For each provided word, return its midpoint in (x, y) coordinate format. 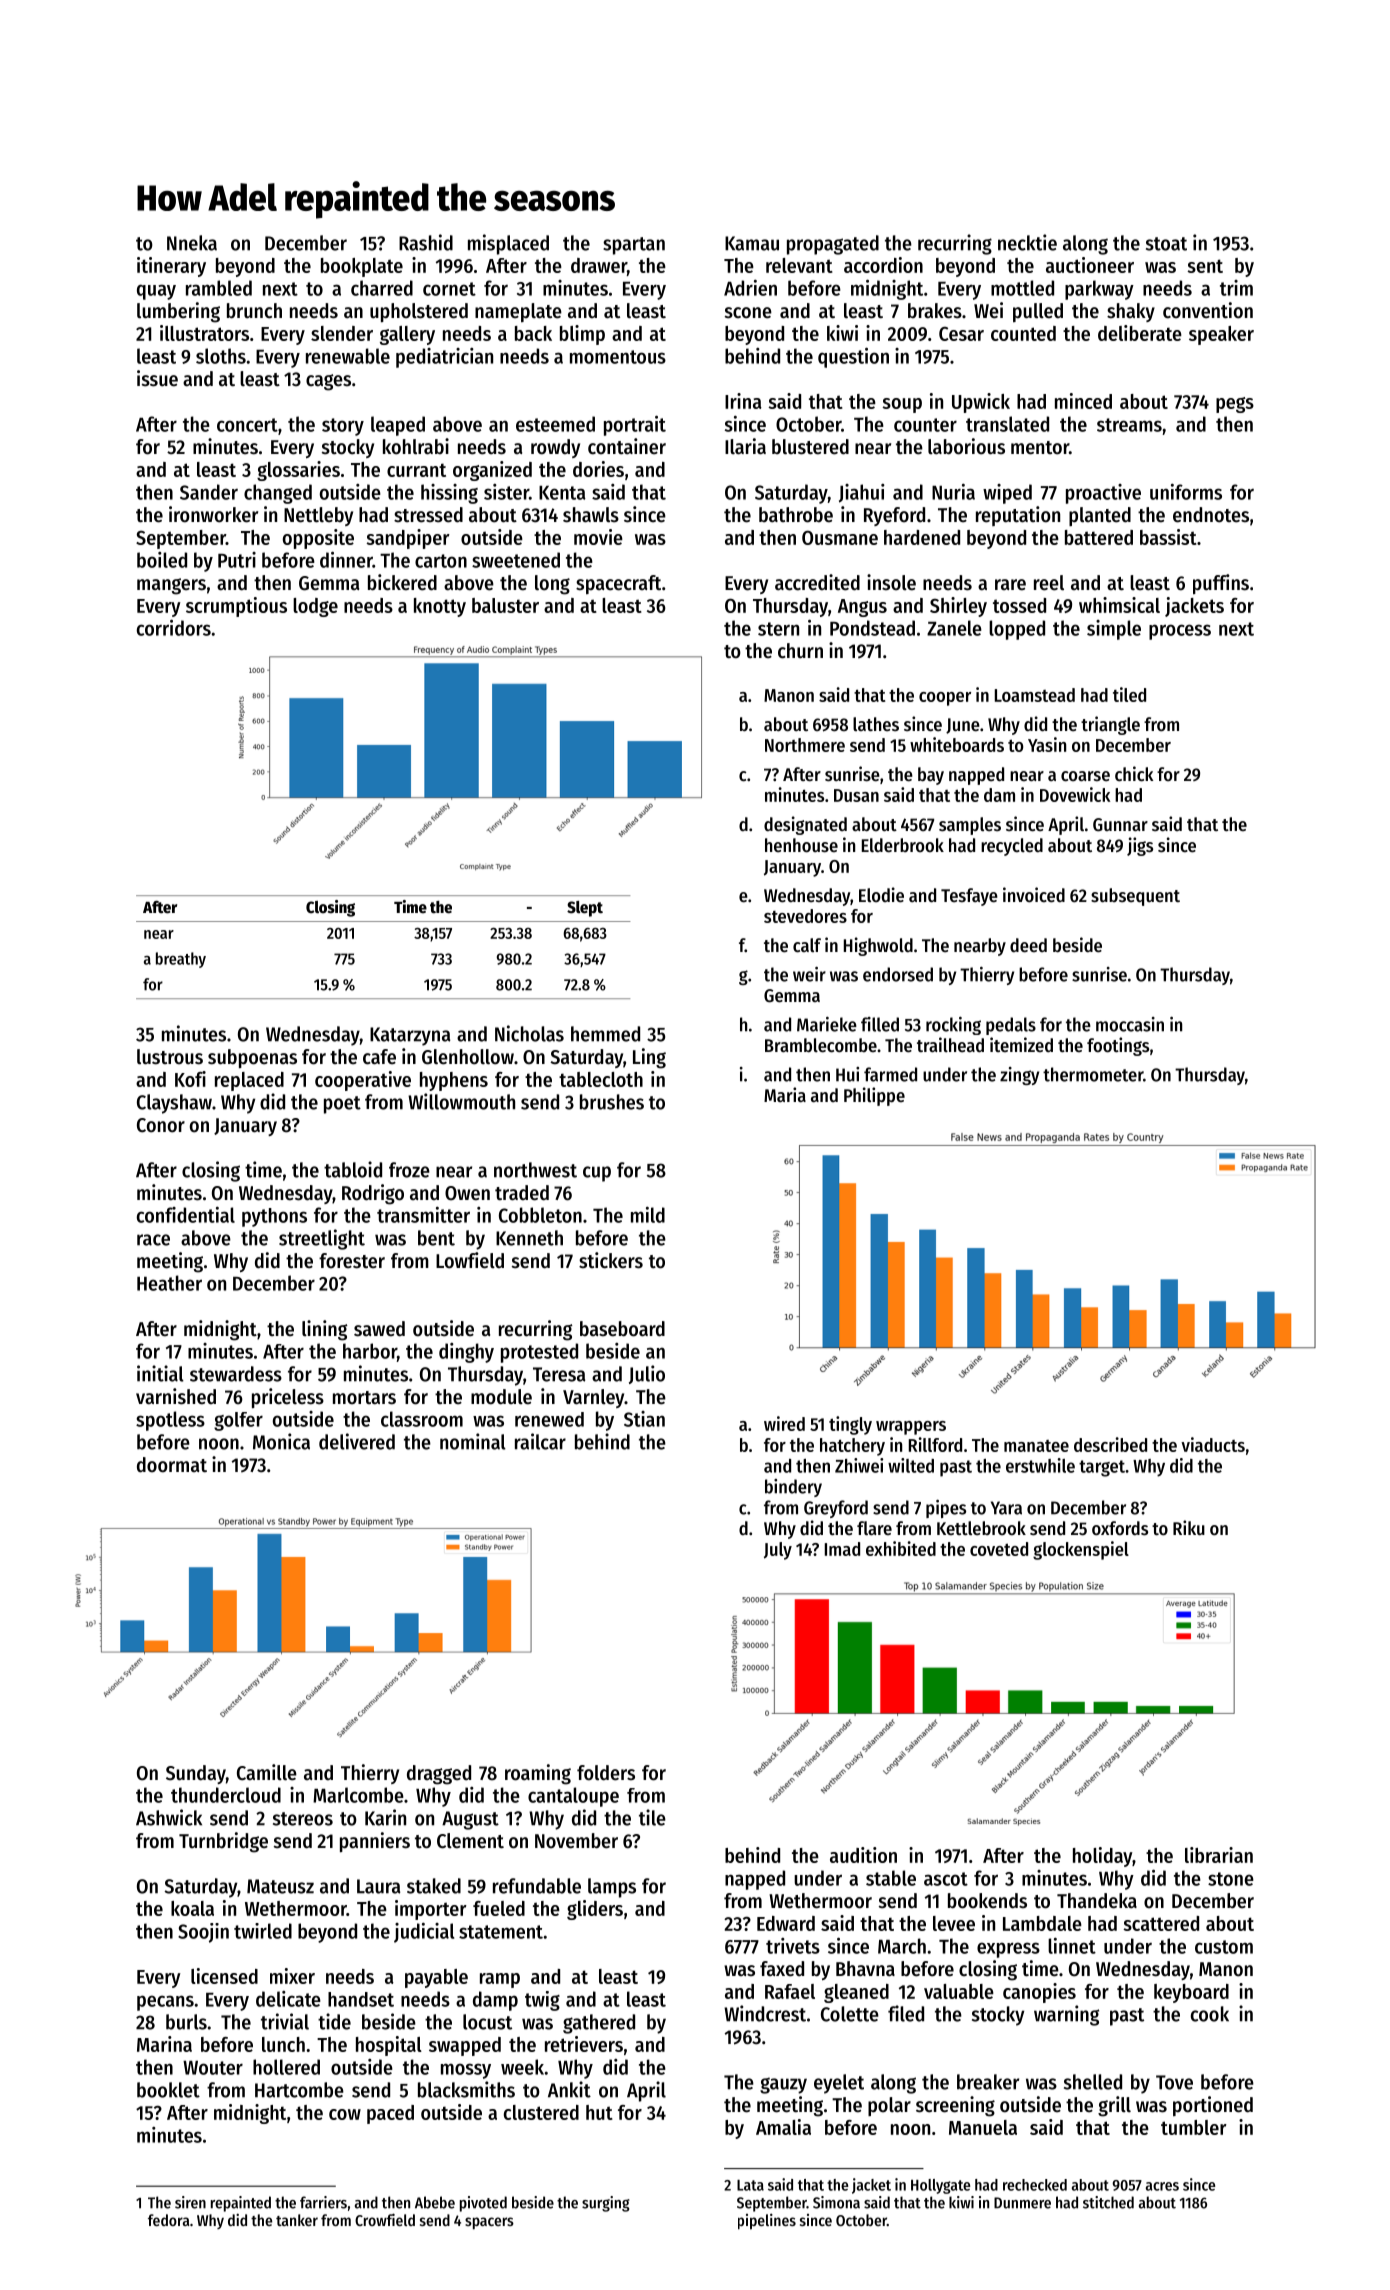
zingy (1019, 1076)
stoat (1166, 244)
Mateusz (280, 1886)
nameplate (518, 312)
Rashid (426, 242)
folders (606, 1773)
